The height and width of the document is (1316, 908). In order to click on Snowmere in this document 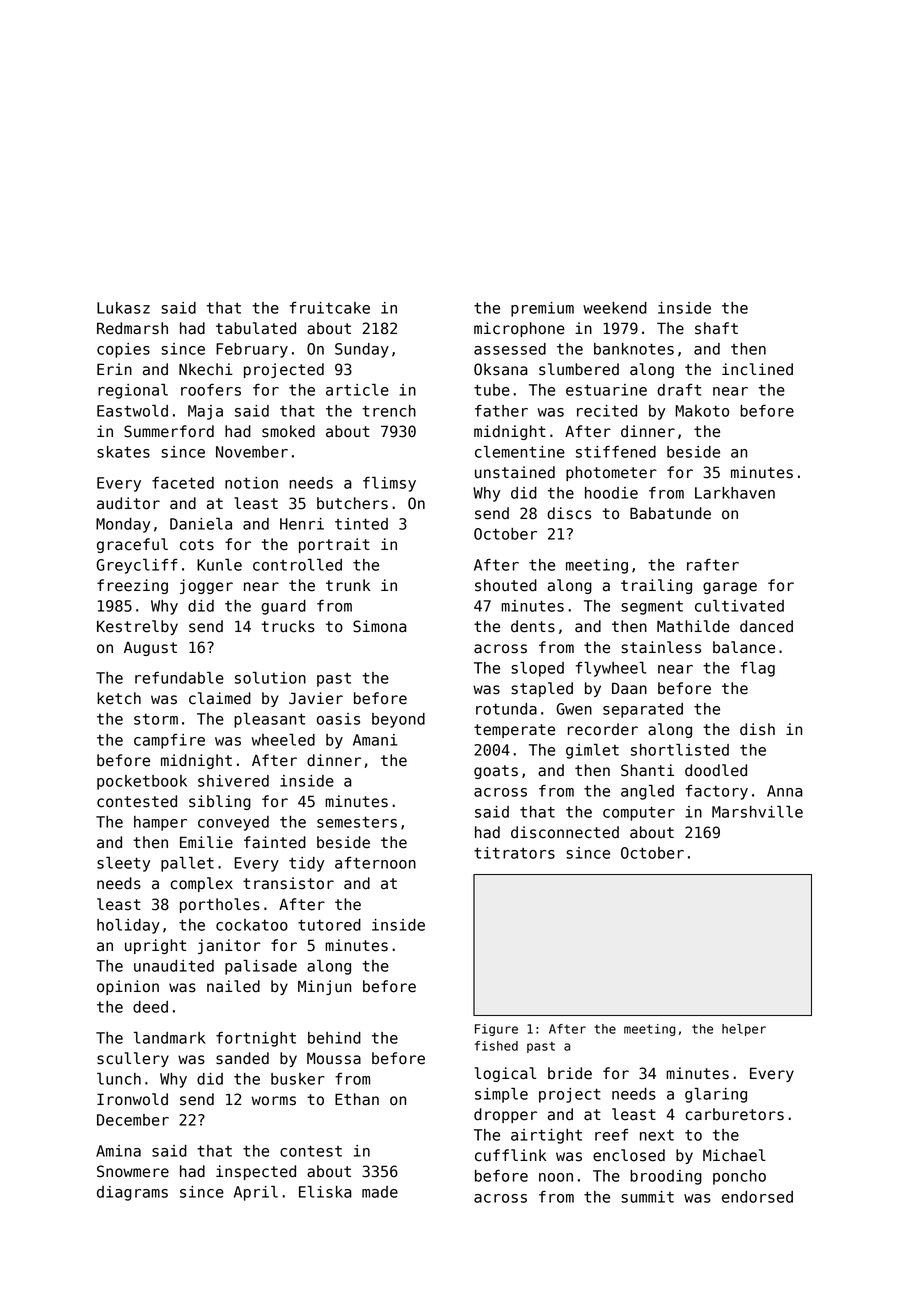, I will do `click(133, 1171)`.
